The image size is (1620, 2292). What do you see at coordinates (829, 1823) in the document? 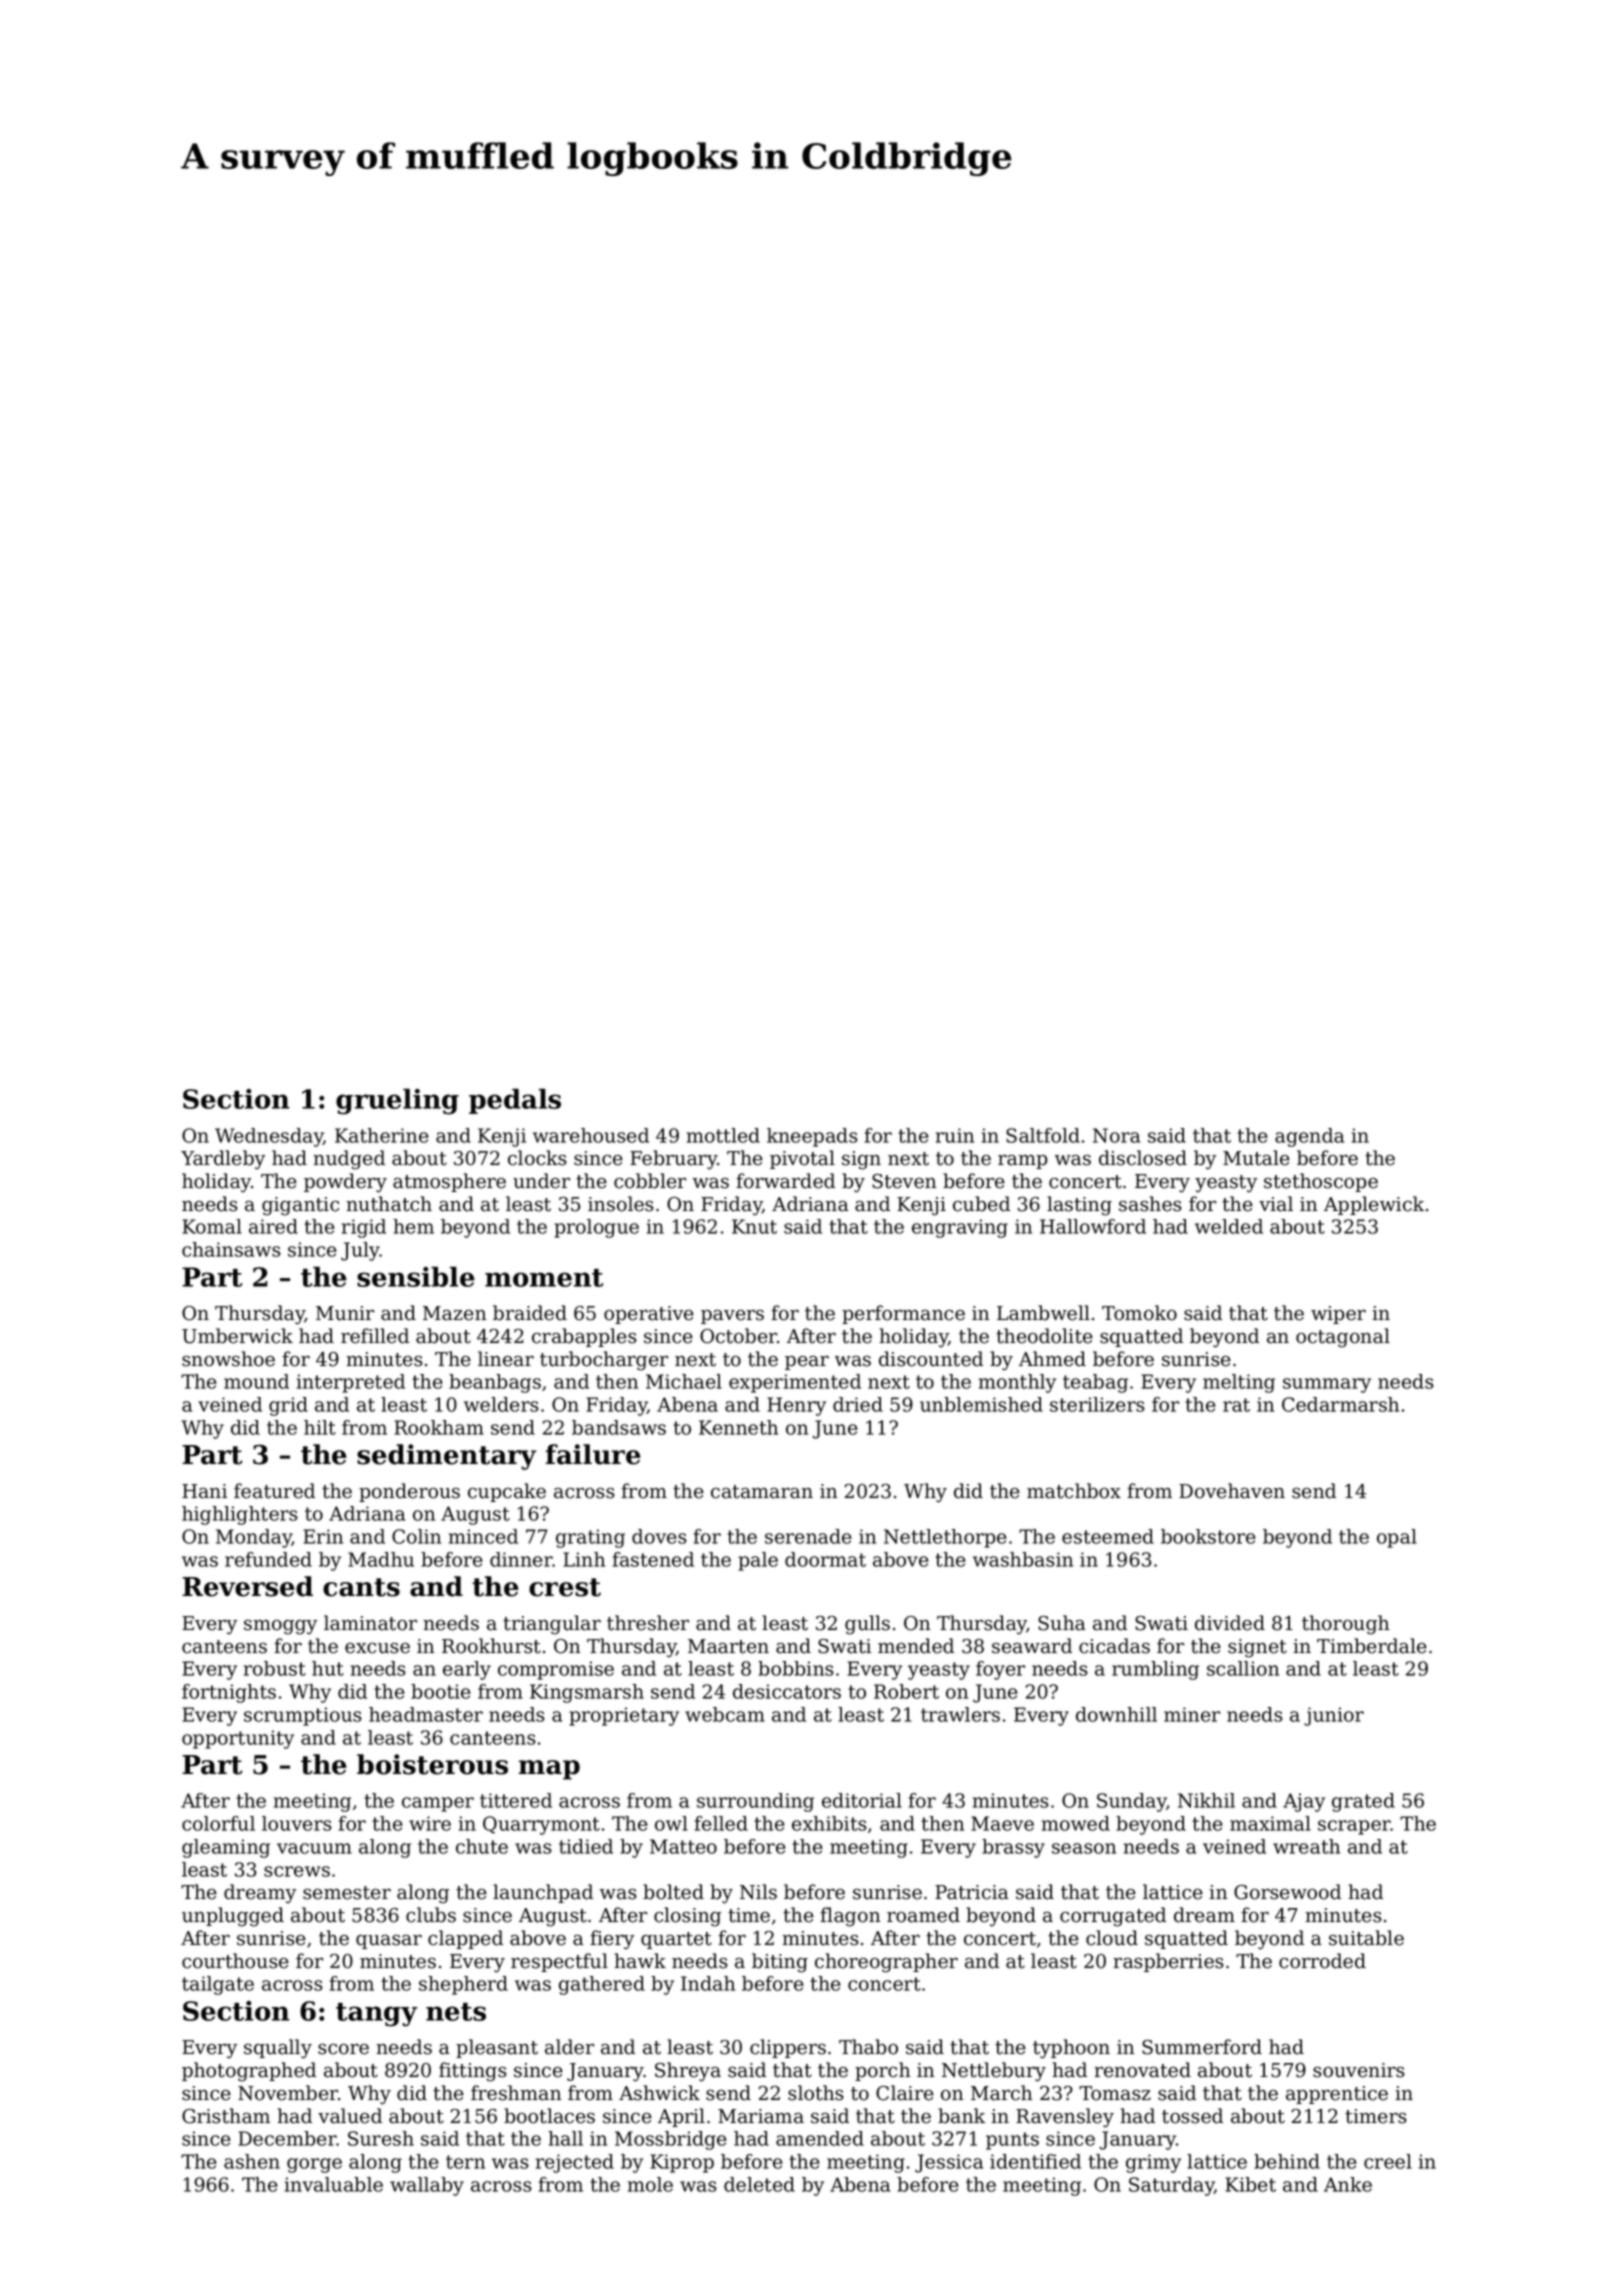
I see `exhibits` at bounding box center [829, 1823].
